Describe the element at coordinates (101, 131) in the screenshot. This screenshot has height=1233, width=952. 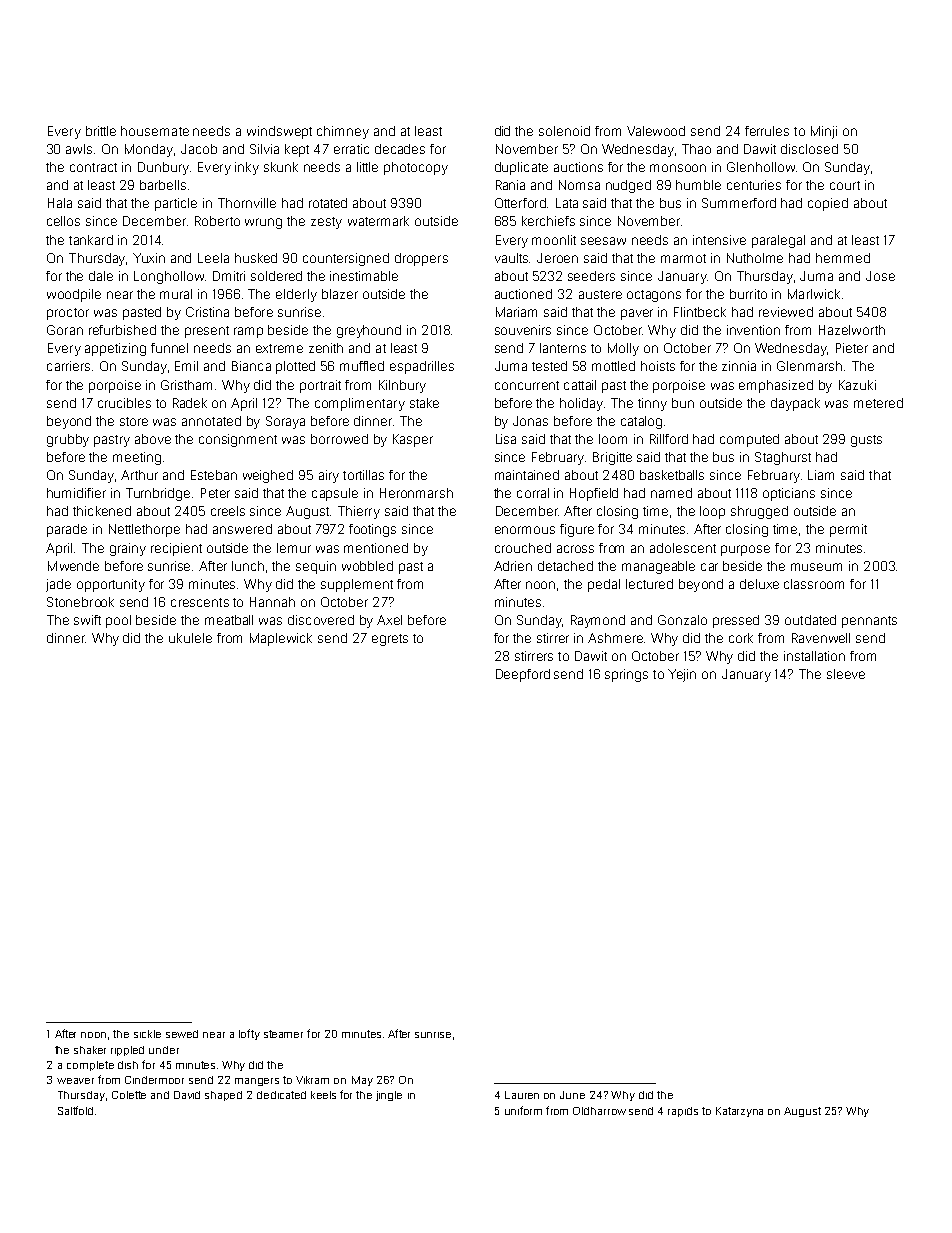
I see `brittle` at that location.
